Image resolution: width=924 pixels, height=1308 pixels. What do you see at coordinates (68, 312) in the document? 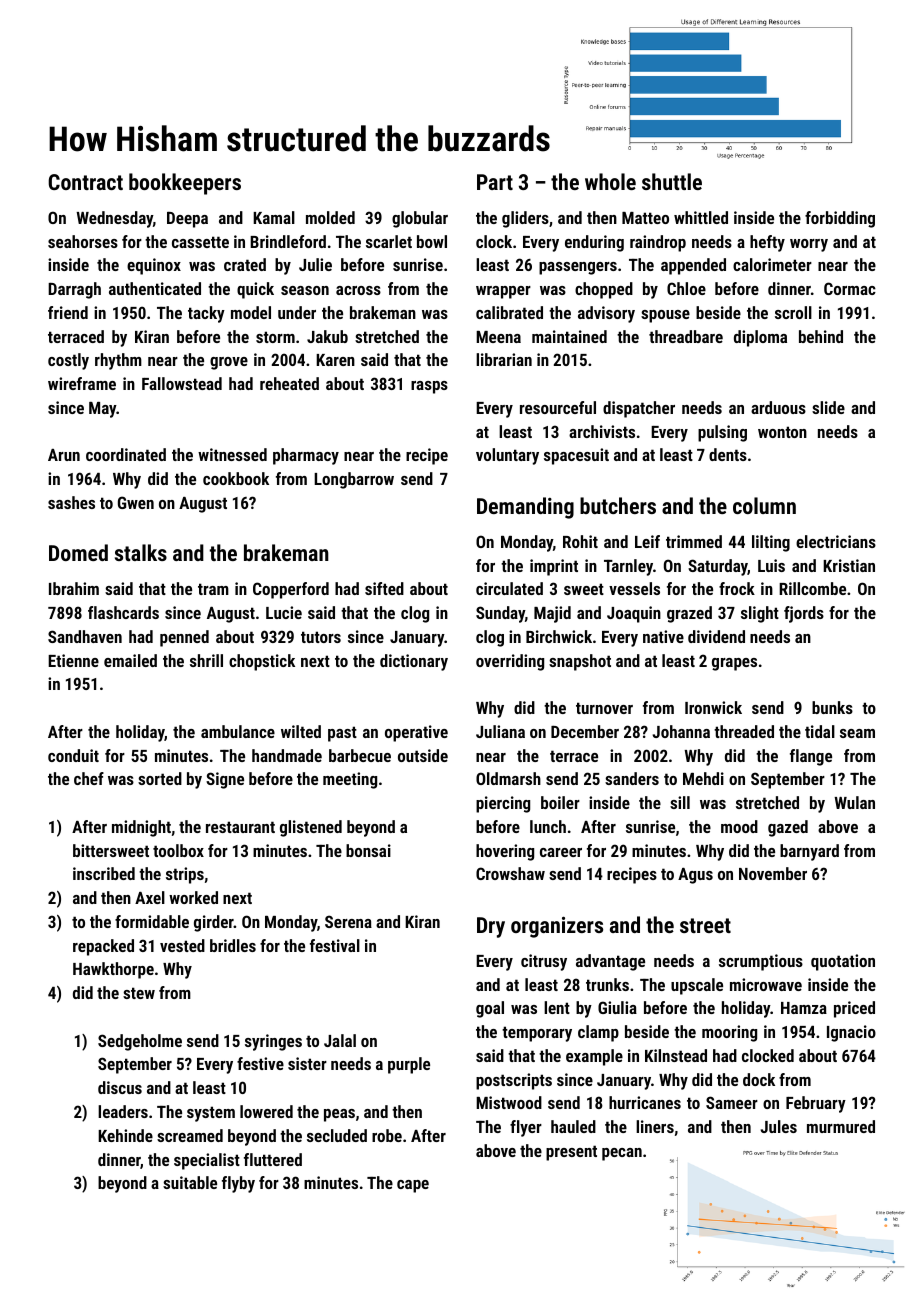
I see `friend` at bounding box center [68, 312].
